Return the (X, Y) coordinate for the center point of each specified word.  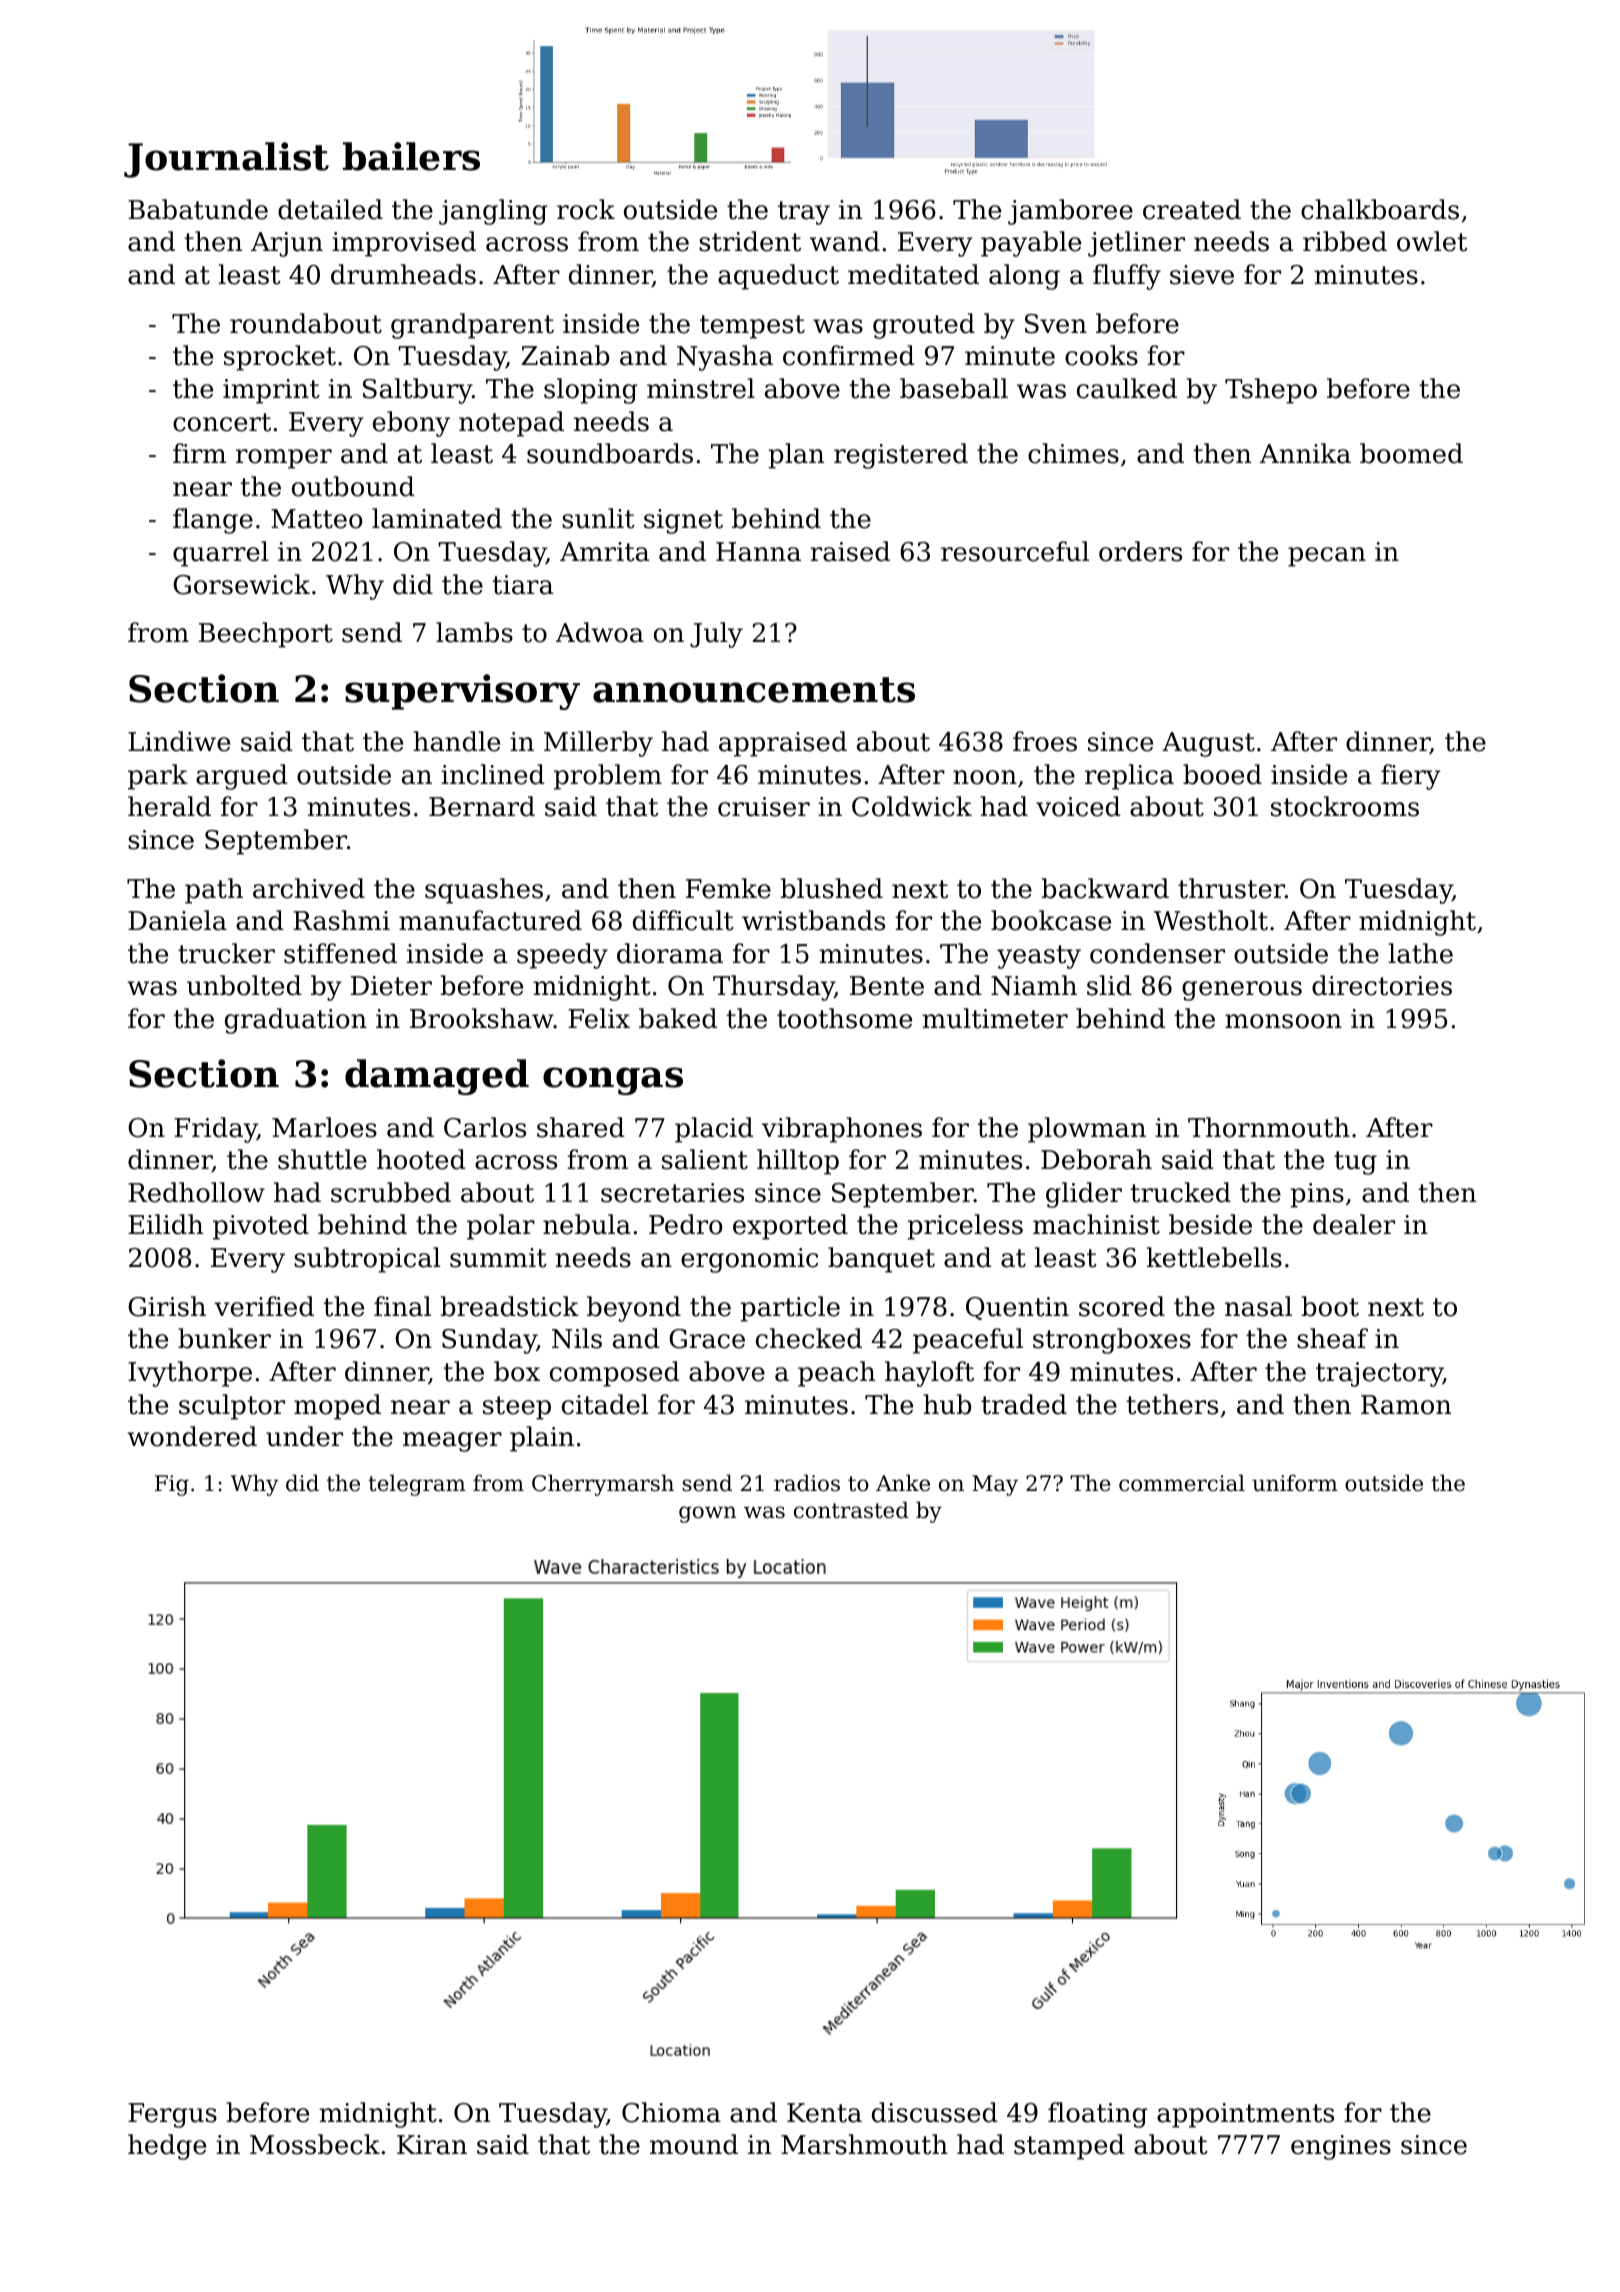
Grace (707, 1339)
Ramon (1406, 1405)
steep (517, 1408)
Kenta (824, 2113)
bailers (411, 156)
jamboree (1070, 212)
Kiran (432, 2145)
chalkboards (1380, 209)
